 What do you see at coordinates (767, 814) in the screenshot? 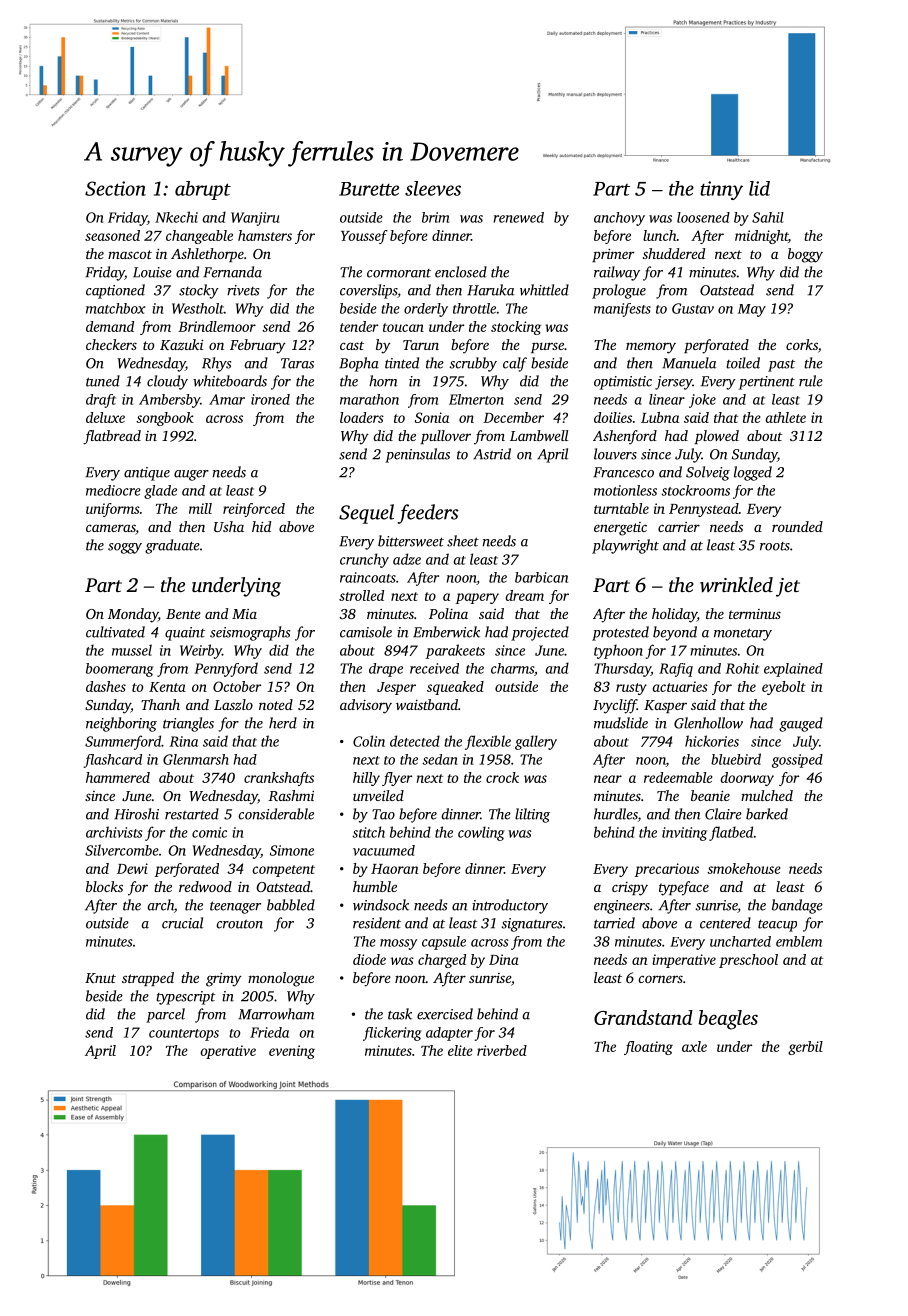
I see `barked` at bounding box center [767, 814].
